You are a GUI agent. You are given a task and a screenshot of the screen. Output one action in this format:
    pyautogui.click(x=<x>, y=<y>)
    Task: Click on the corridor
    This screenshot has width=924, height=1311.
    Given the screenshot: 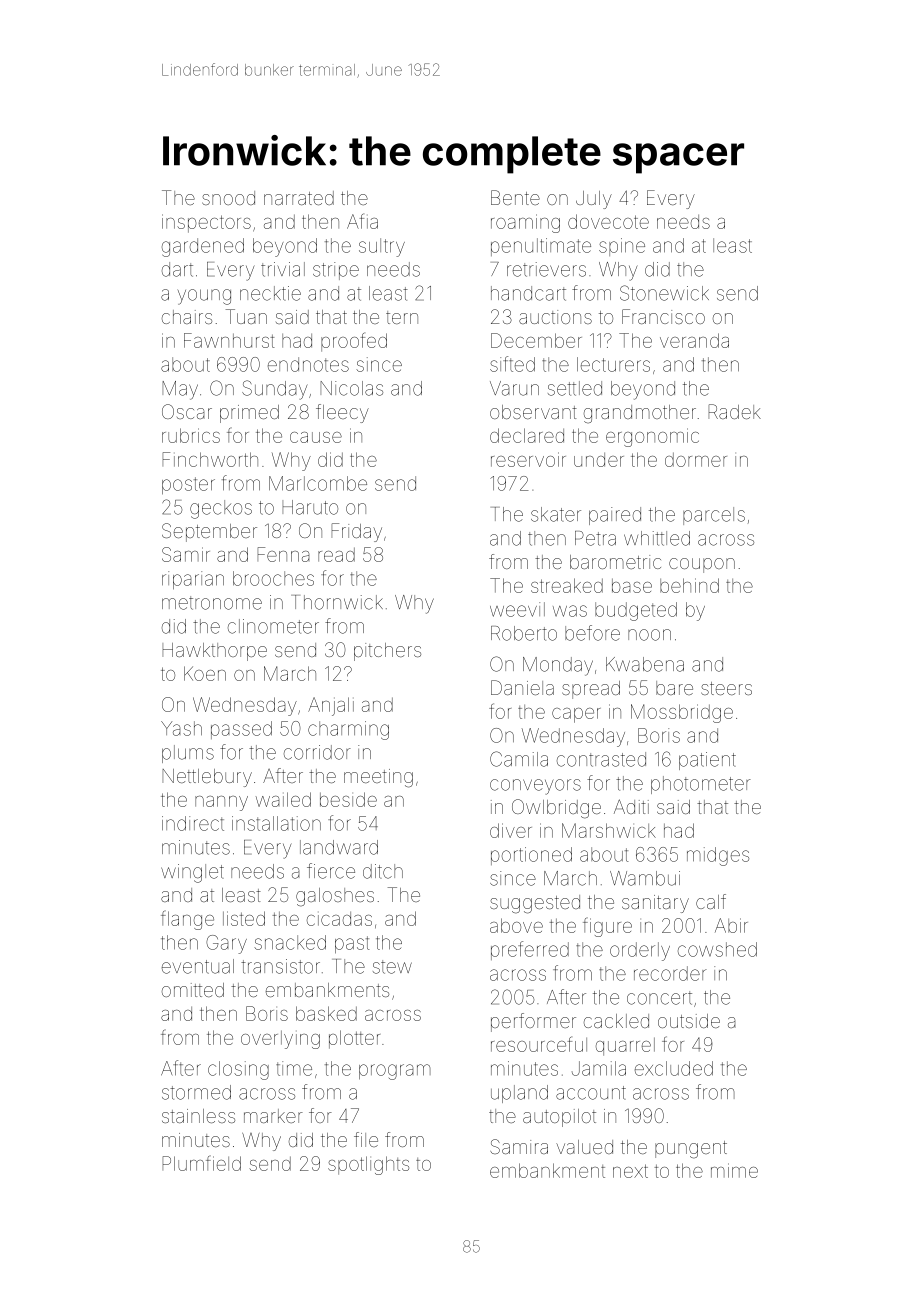 What is the action you would take?
    pyautogui.click(x=317, y=752)
